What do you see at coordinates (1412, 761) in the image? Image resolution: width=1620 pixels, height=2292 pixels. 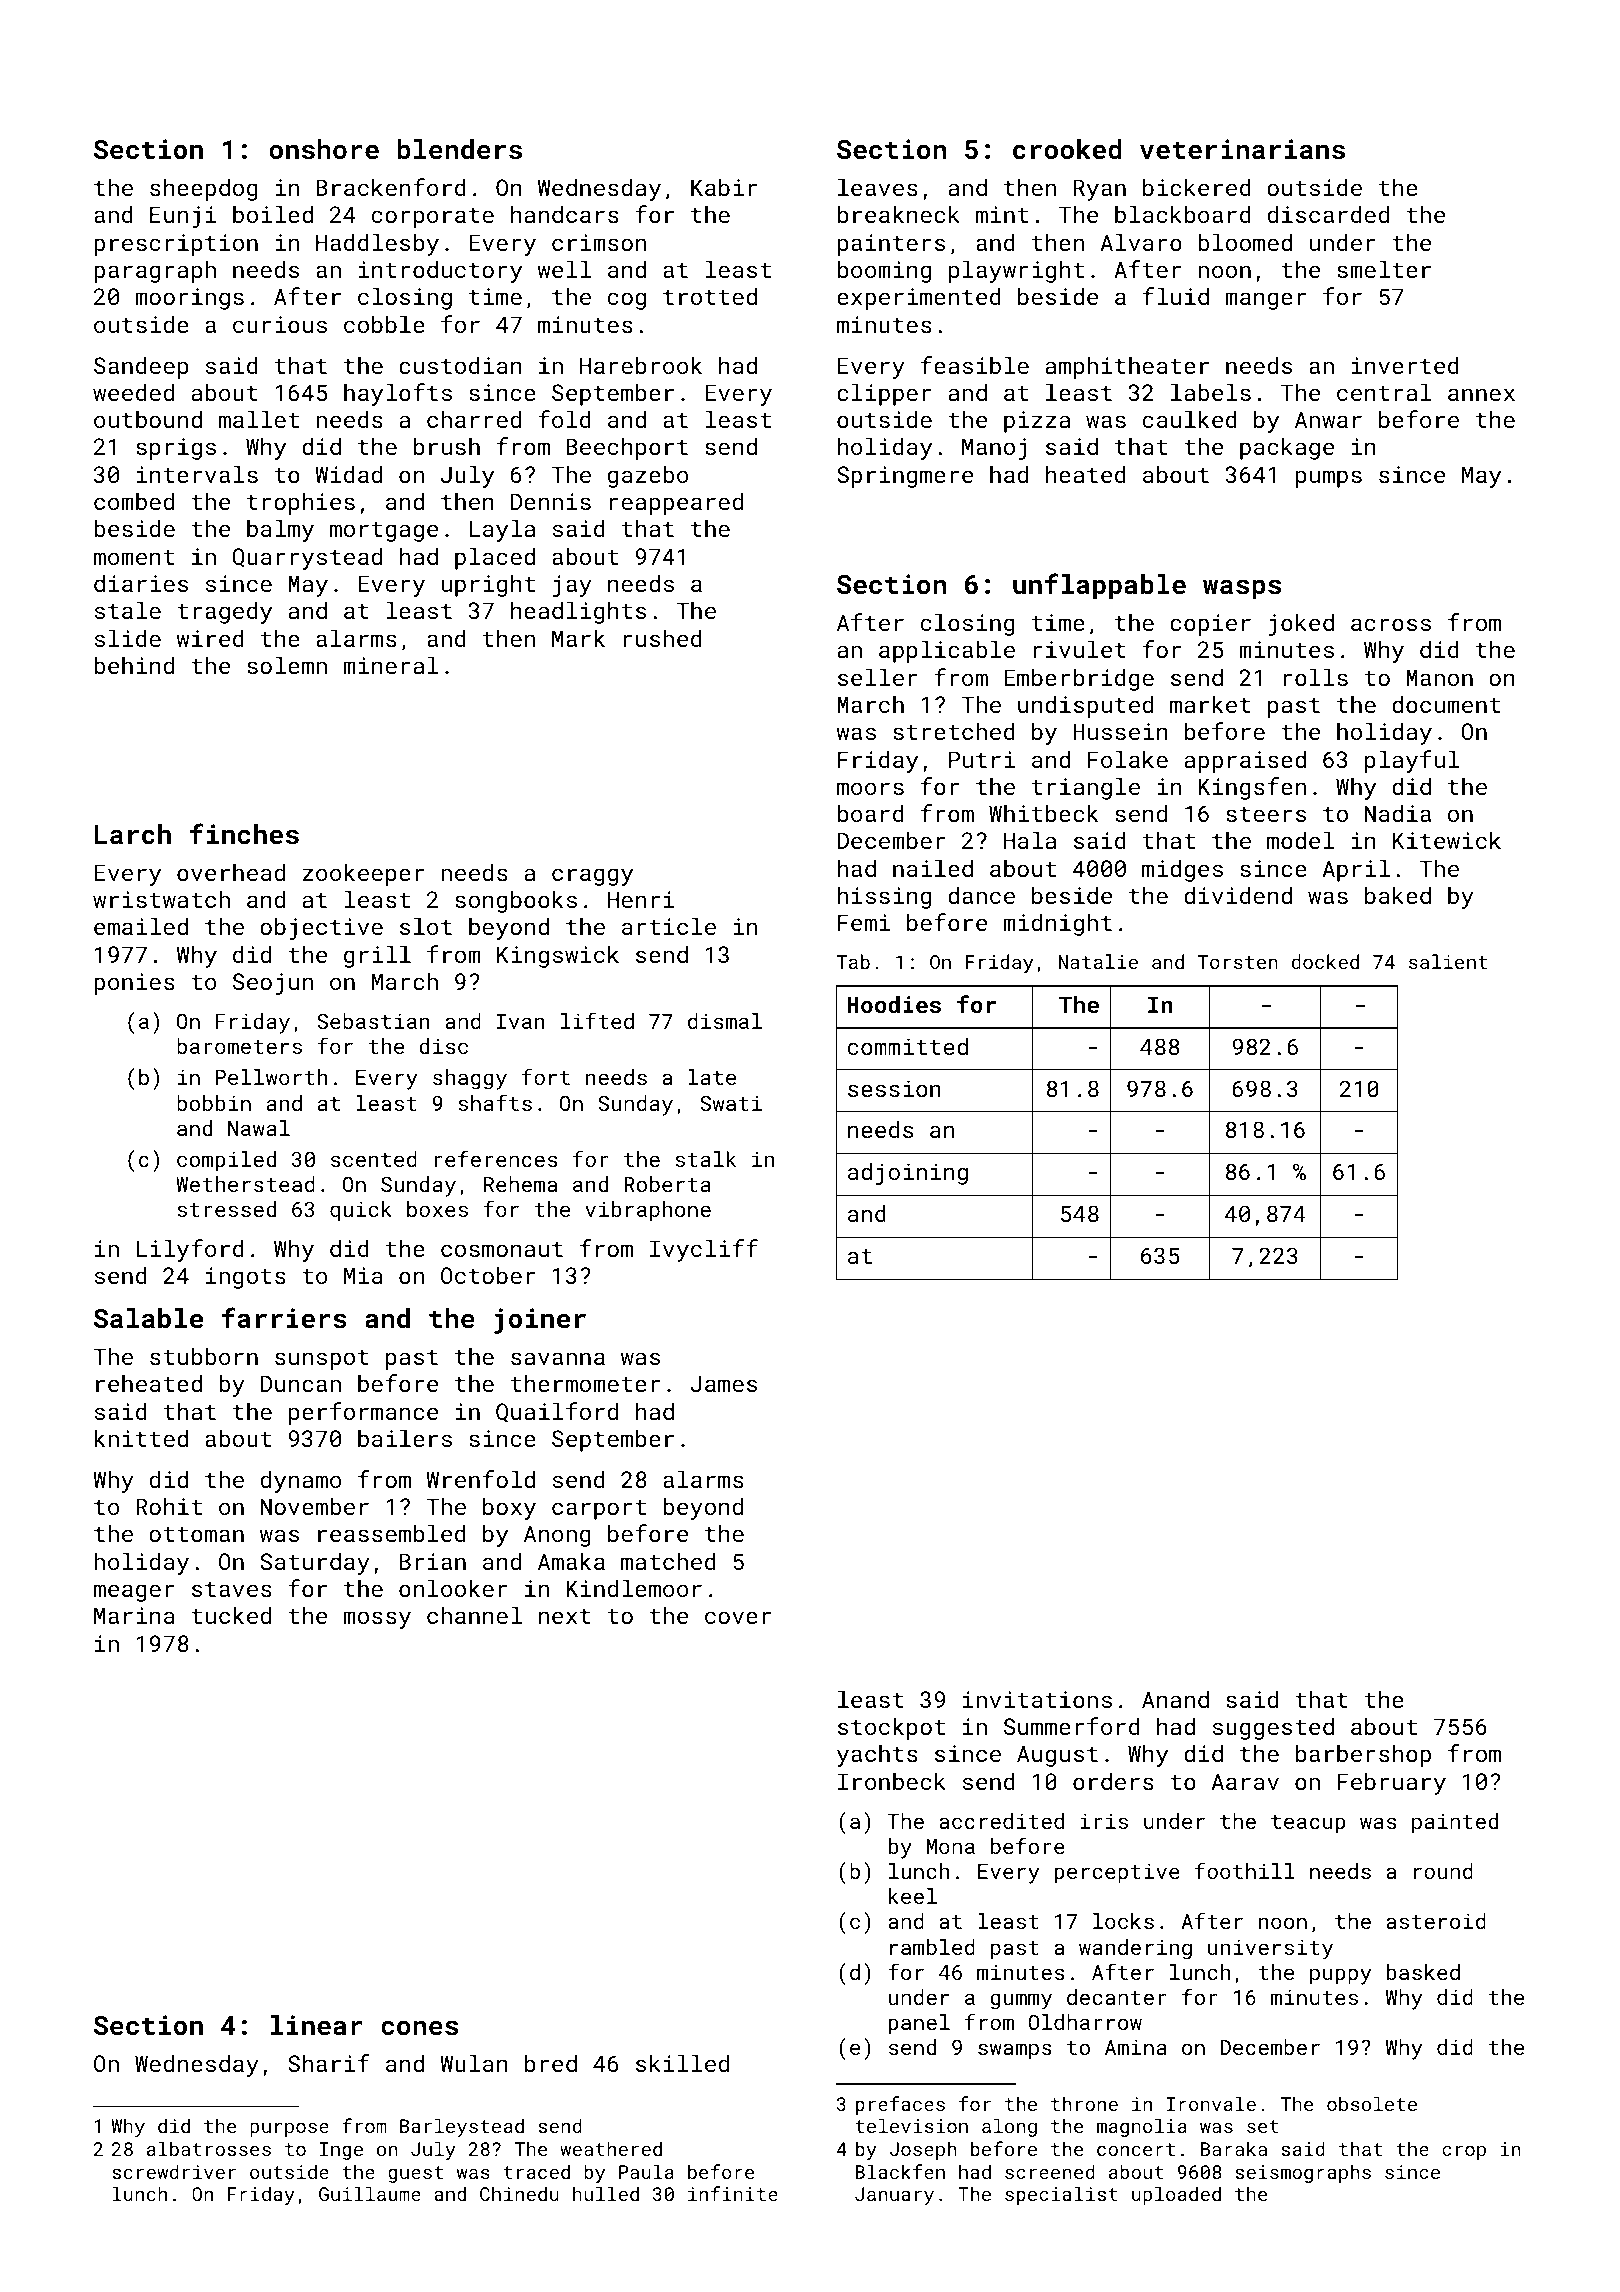 I see `playful` at bounding box center [1412, 761].
